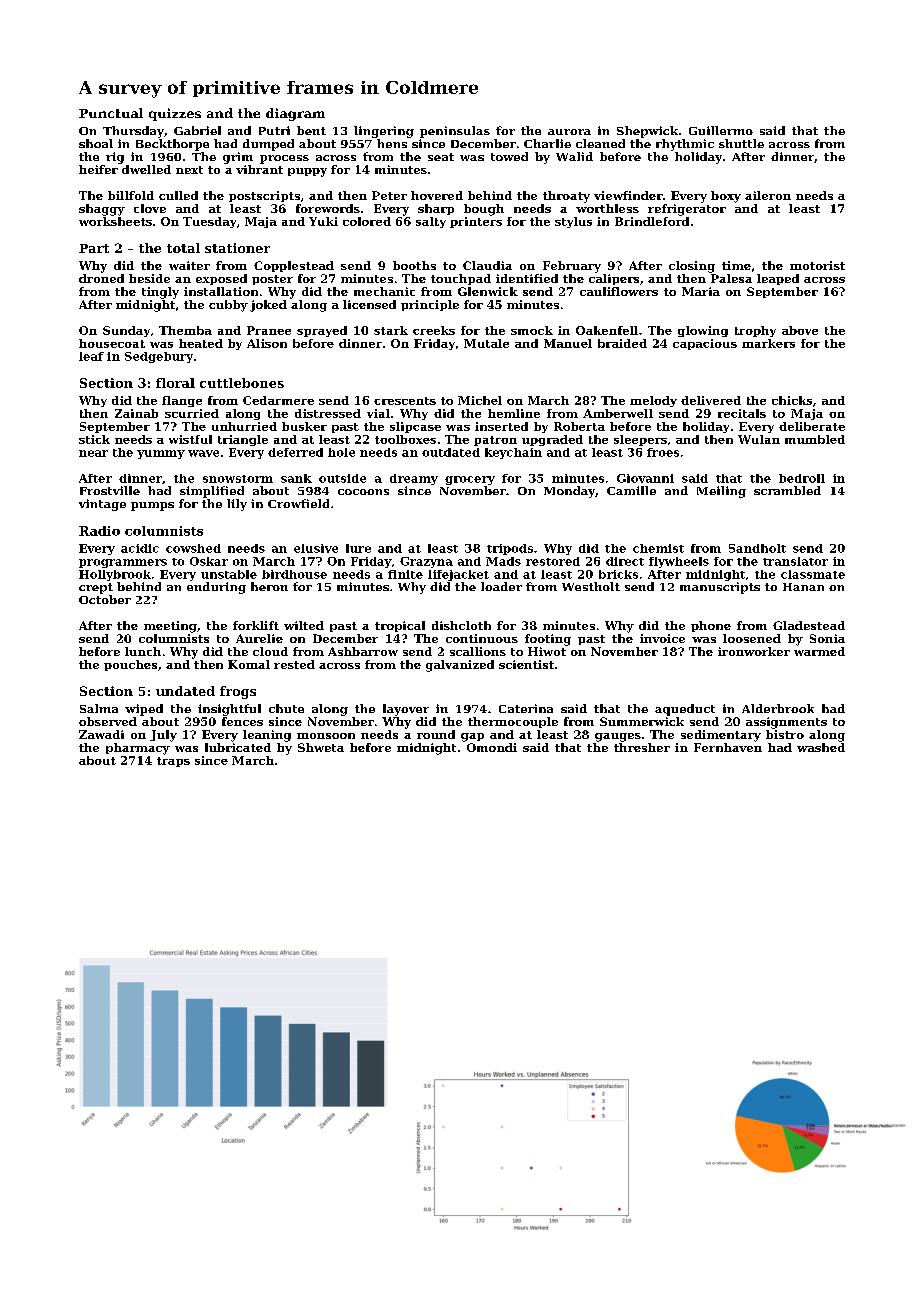 The height and width of the screenshot is (1308, 924). What do you see at coordinates (173, 762) in the screenshot?
I see `traps` at bounding box center [173, 762].
